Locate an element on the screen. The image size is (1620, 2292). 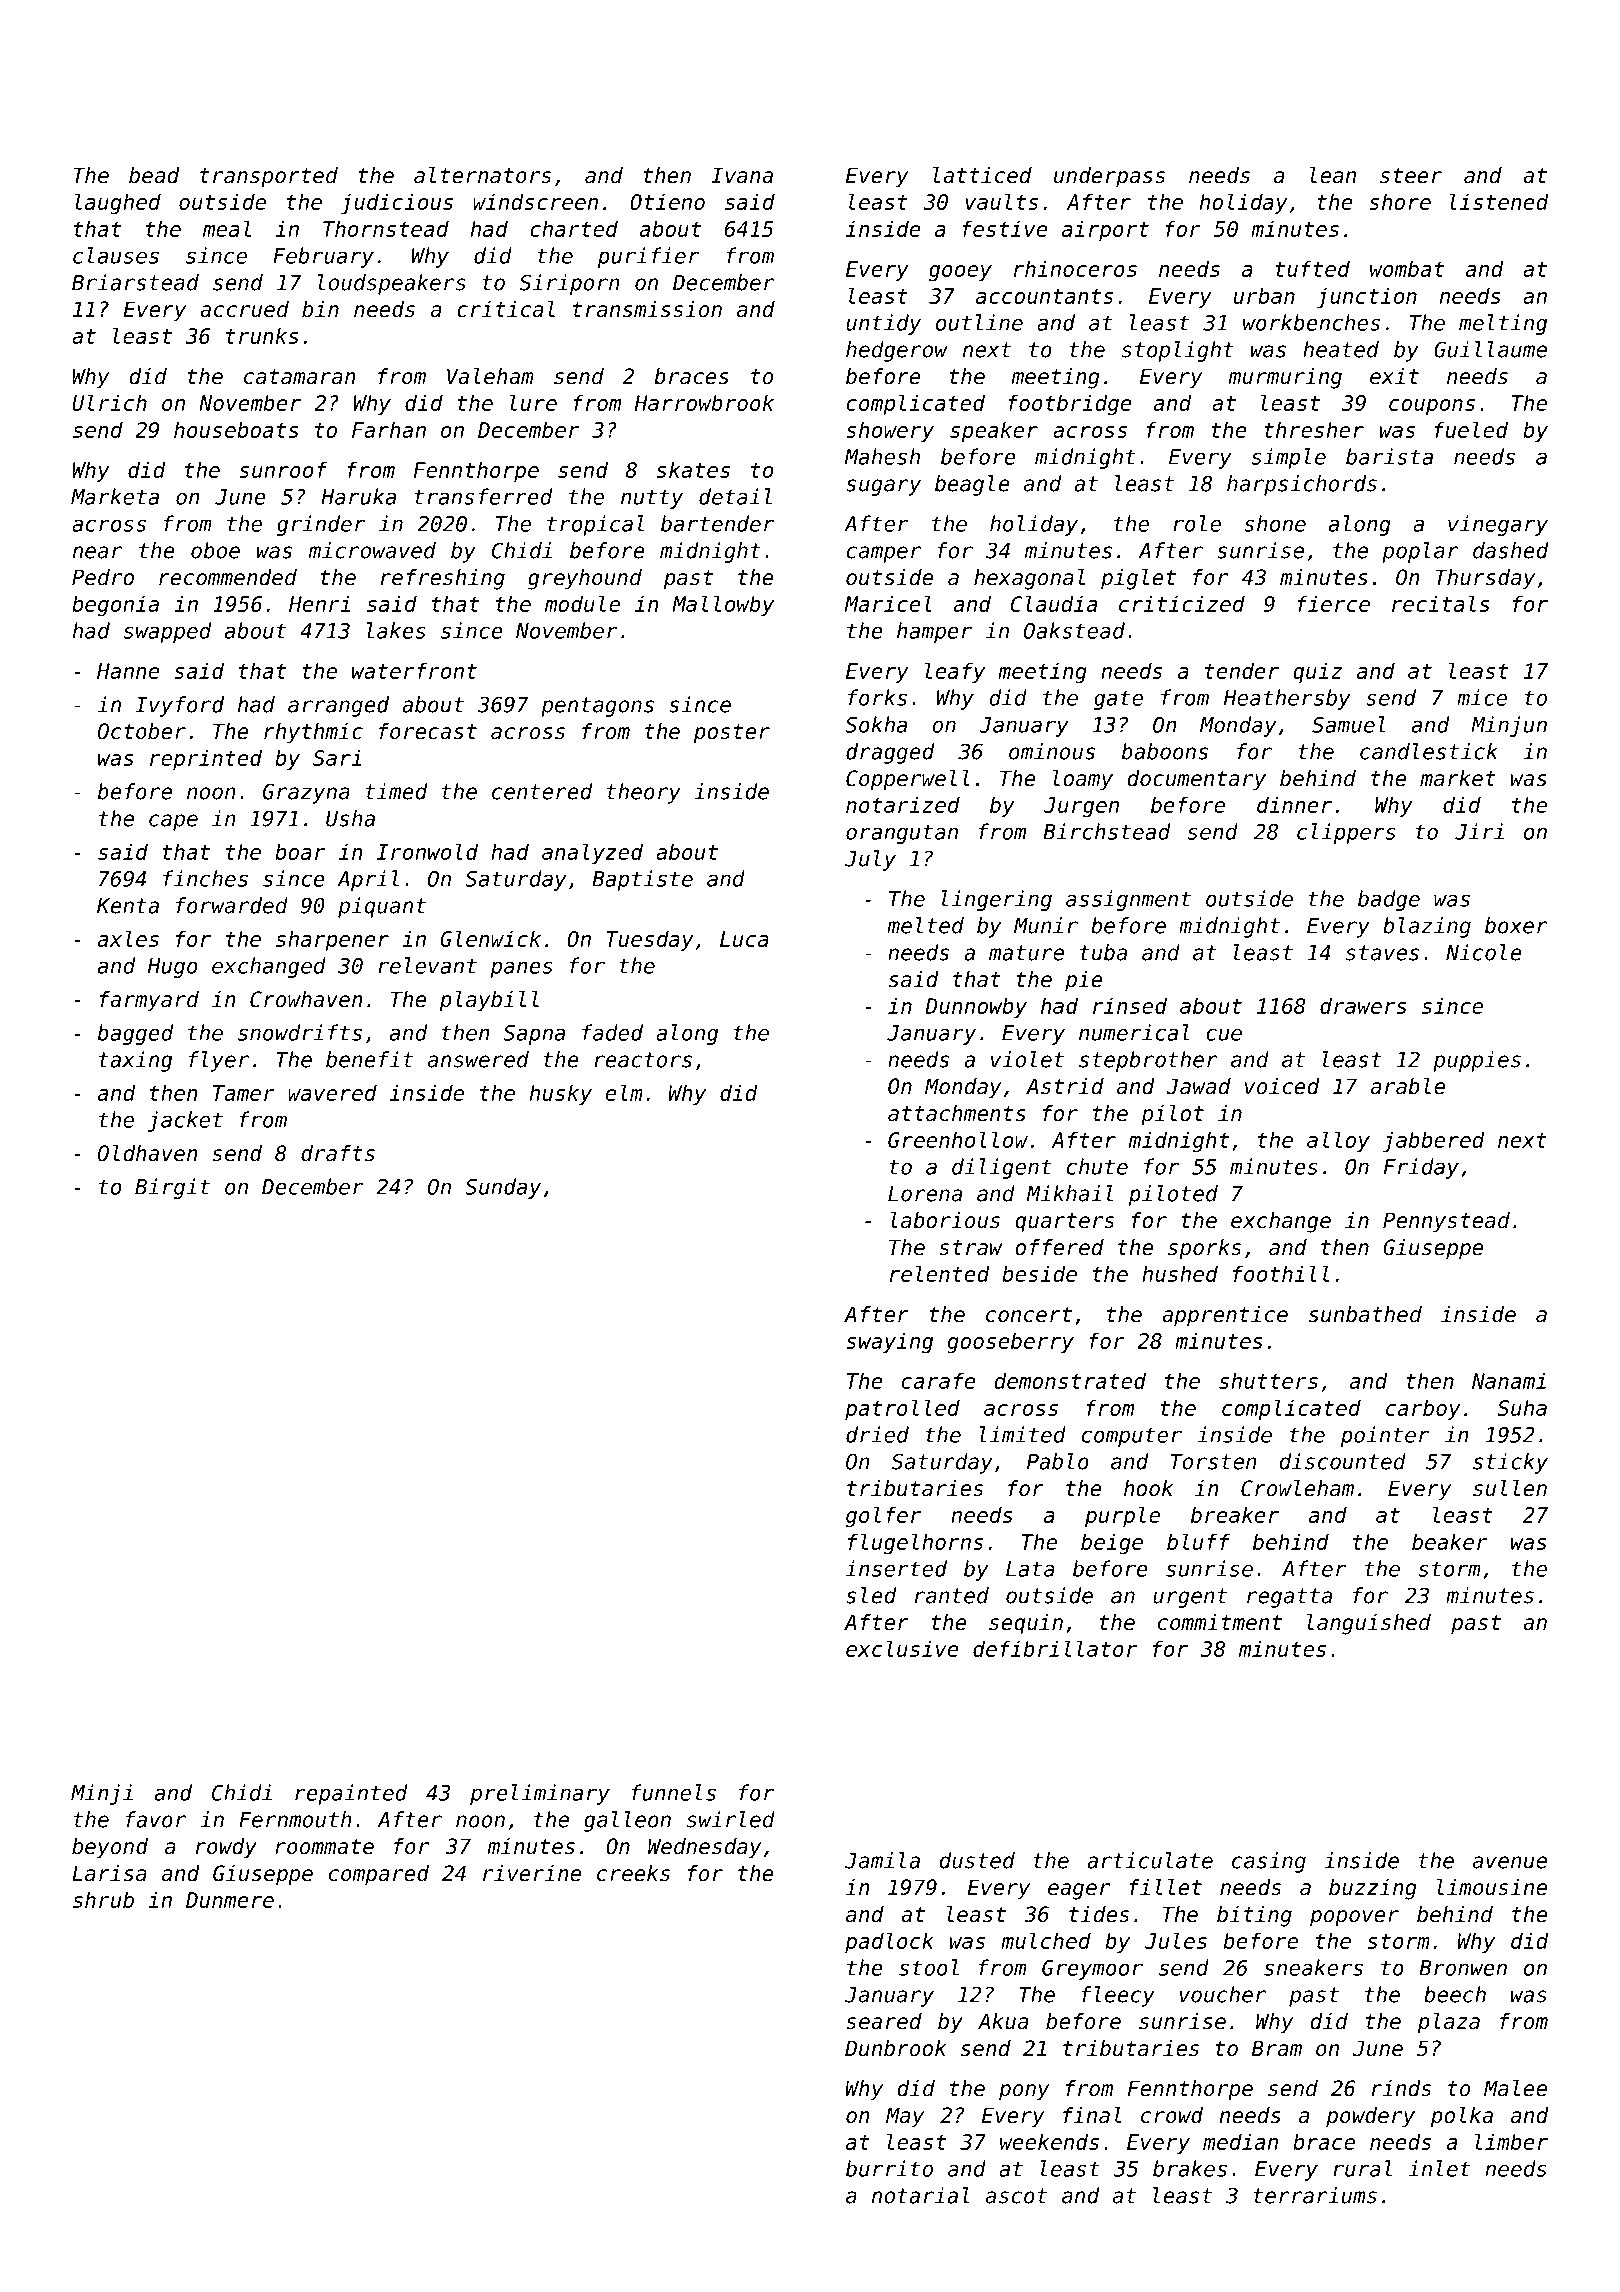
repainted is located at coordinates (351, 1794).
